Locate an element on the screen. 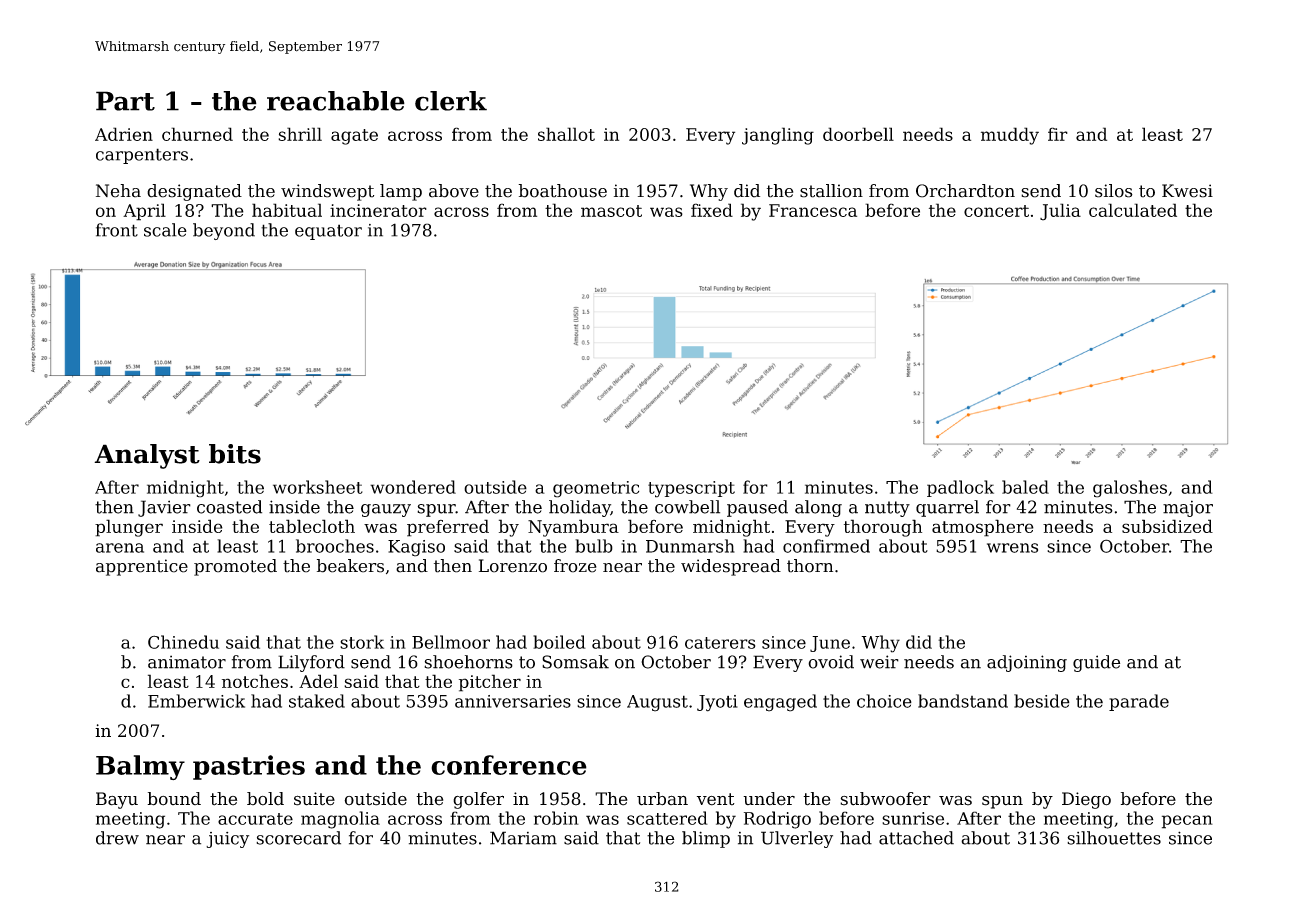 Image resolution: width=1308 pixels, height=924 pixels. boathouse is located at coordinates (562, 191).
